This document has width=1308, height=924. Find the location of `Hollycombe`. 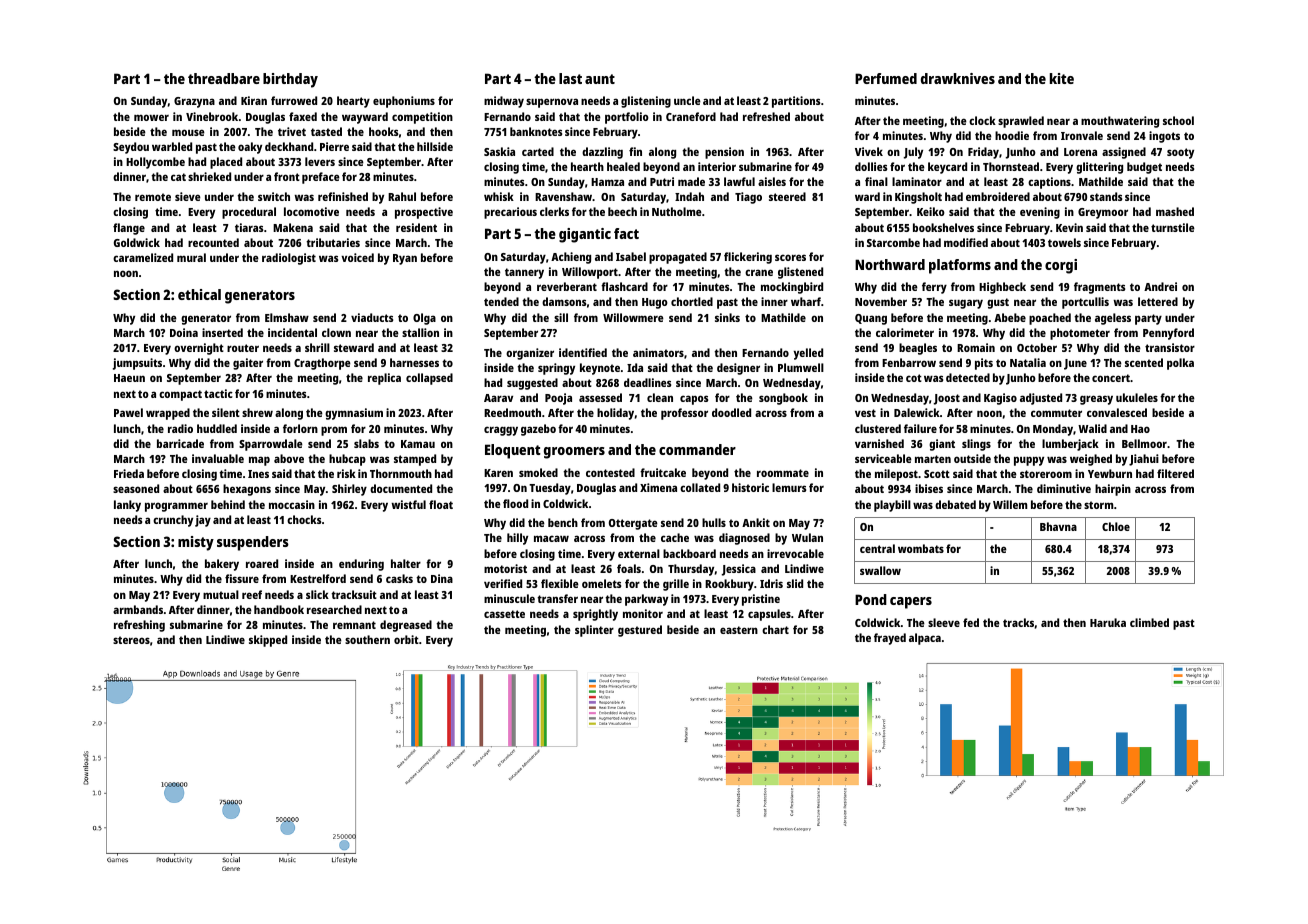

Hollycombe is located at coordinates (155, 163).
